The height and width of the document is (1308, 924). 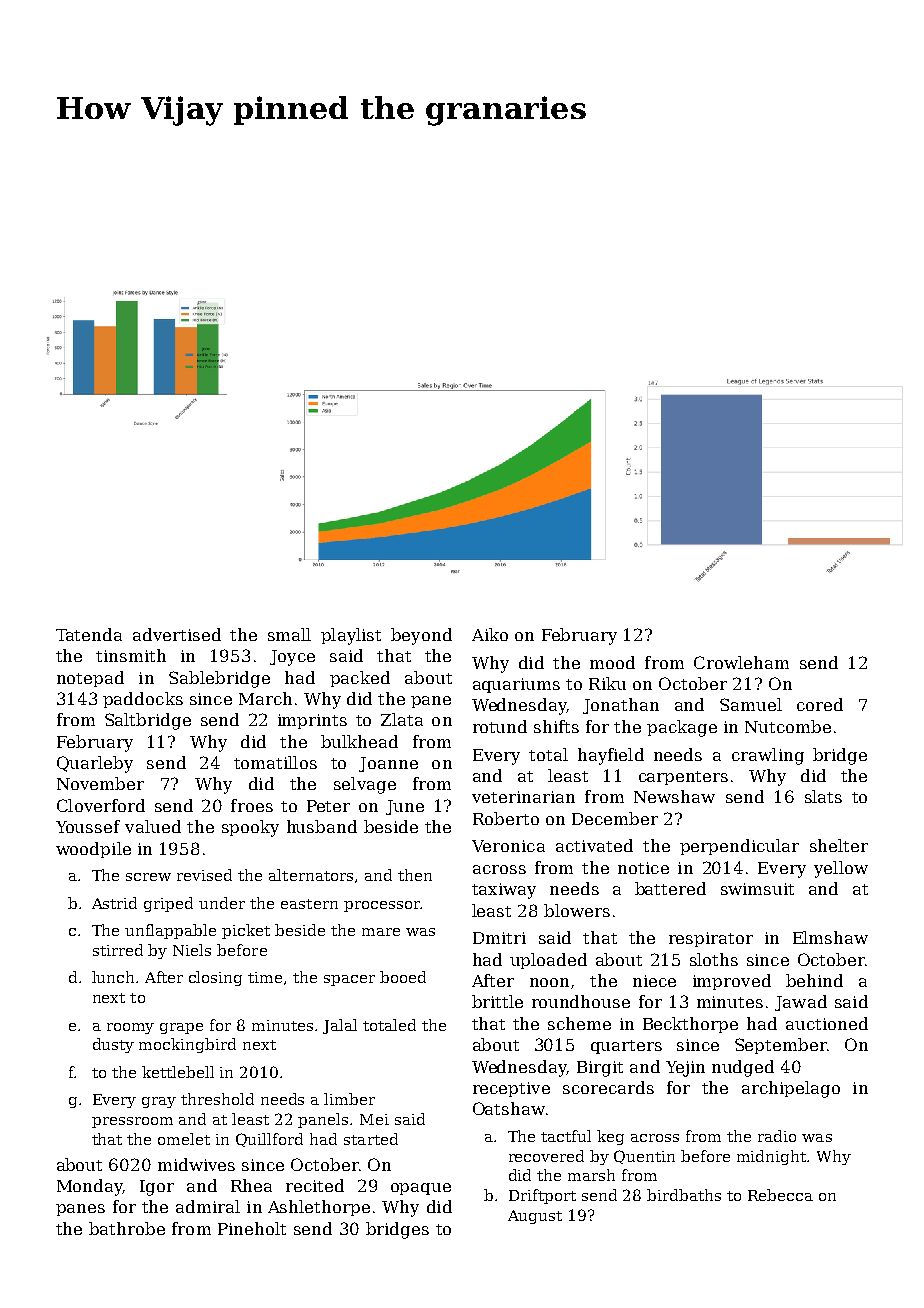 I want to click on birdbaths, so click(x=684, y=1195).
